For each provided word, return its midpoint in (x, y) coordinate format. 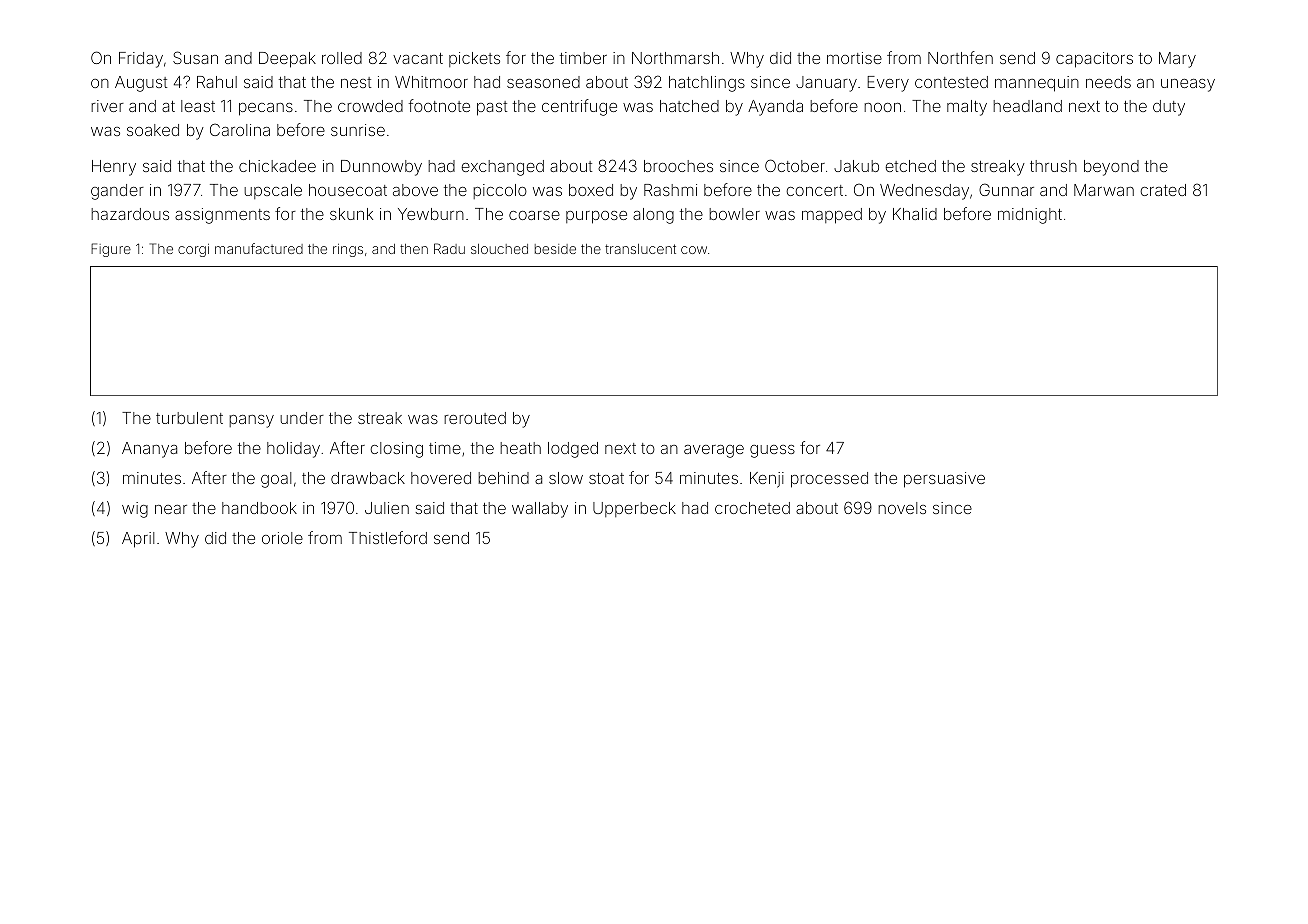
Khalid (915, 214)
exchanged (502, 168)
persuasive (944, 480)
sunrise (358, 130)
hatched (689, 106)
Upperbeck (634, 509)
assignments (222, 216)
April (138, 540)
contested (951, 82)
